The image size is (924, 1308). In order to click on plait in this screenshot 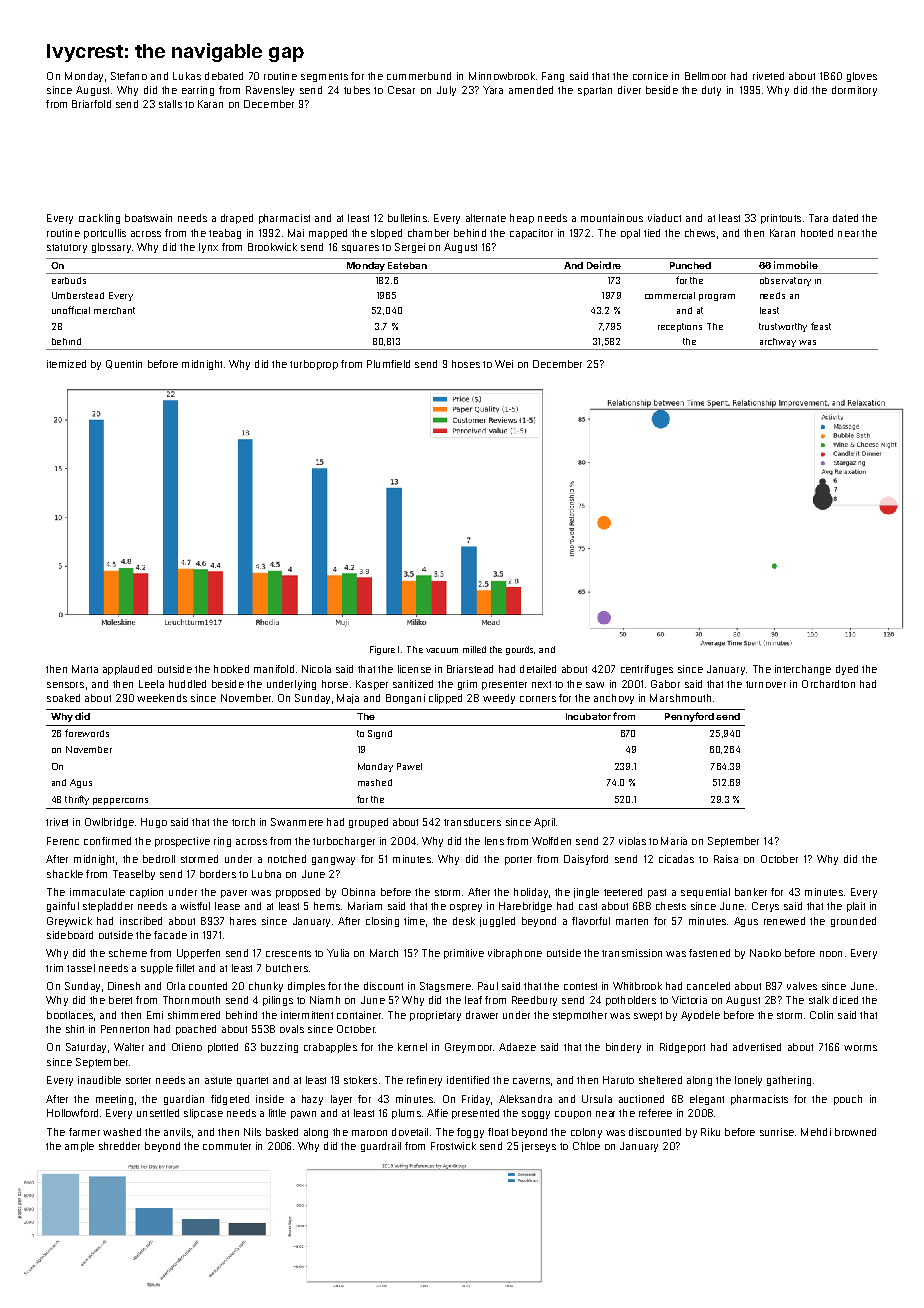, I will do `click(856, 907)`.
